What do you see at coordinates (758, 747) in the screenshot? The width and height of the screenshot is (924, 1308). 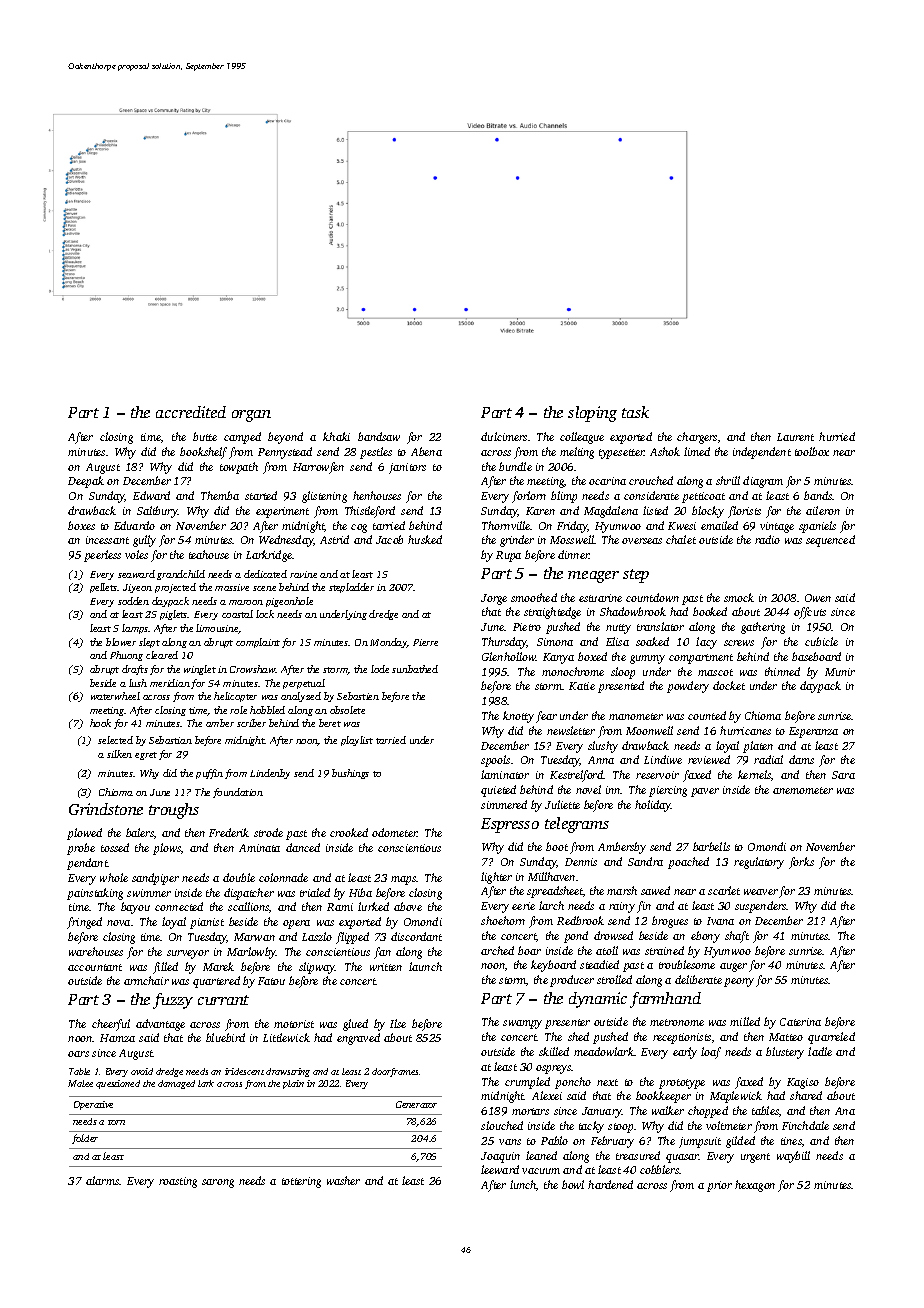 I see `platen` at bounding box center [758, 747].
